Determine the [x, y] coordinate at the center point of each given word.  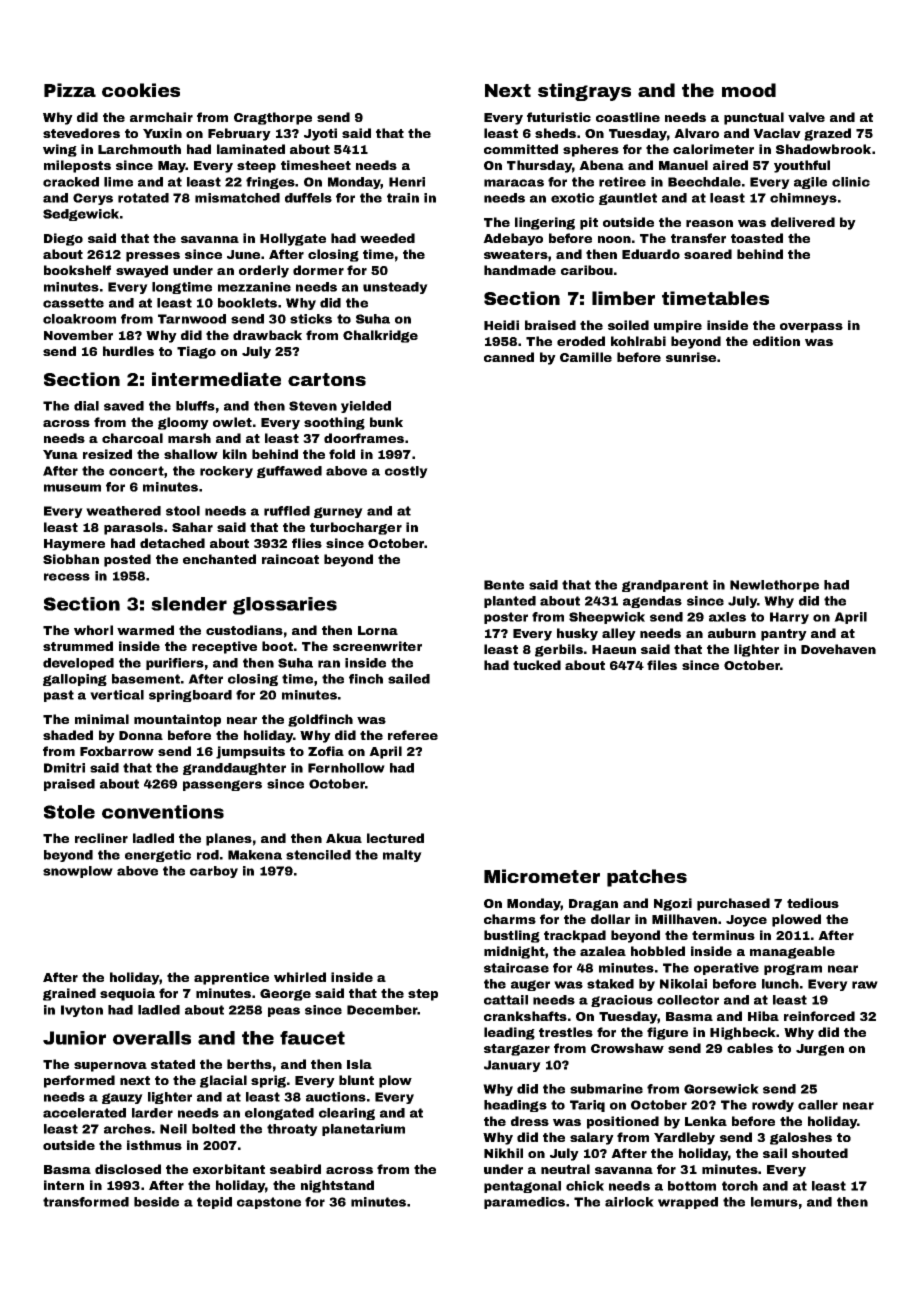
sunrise [691, 357]
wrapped [688, 1203]
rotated [143, 198]
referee [413, 735]
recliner [101, 838]
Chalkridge [380, 336]
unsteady [395, 288]
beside [156, 1202]
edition [776, 341]
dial [86, 406]
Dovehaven [838, 649]
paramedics [524, 1203]
